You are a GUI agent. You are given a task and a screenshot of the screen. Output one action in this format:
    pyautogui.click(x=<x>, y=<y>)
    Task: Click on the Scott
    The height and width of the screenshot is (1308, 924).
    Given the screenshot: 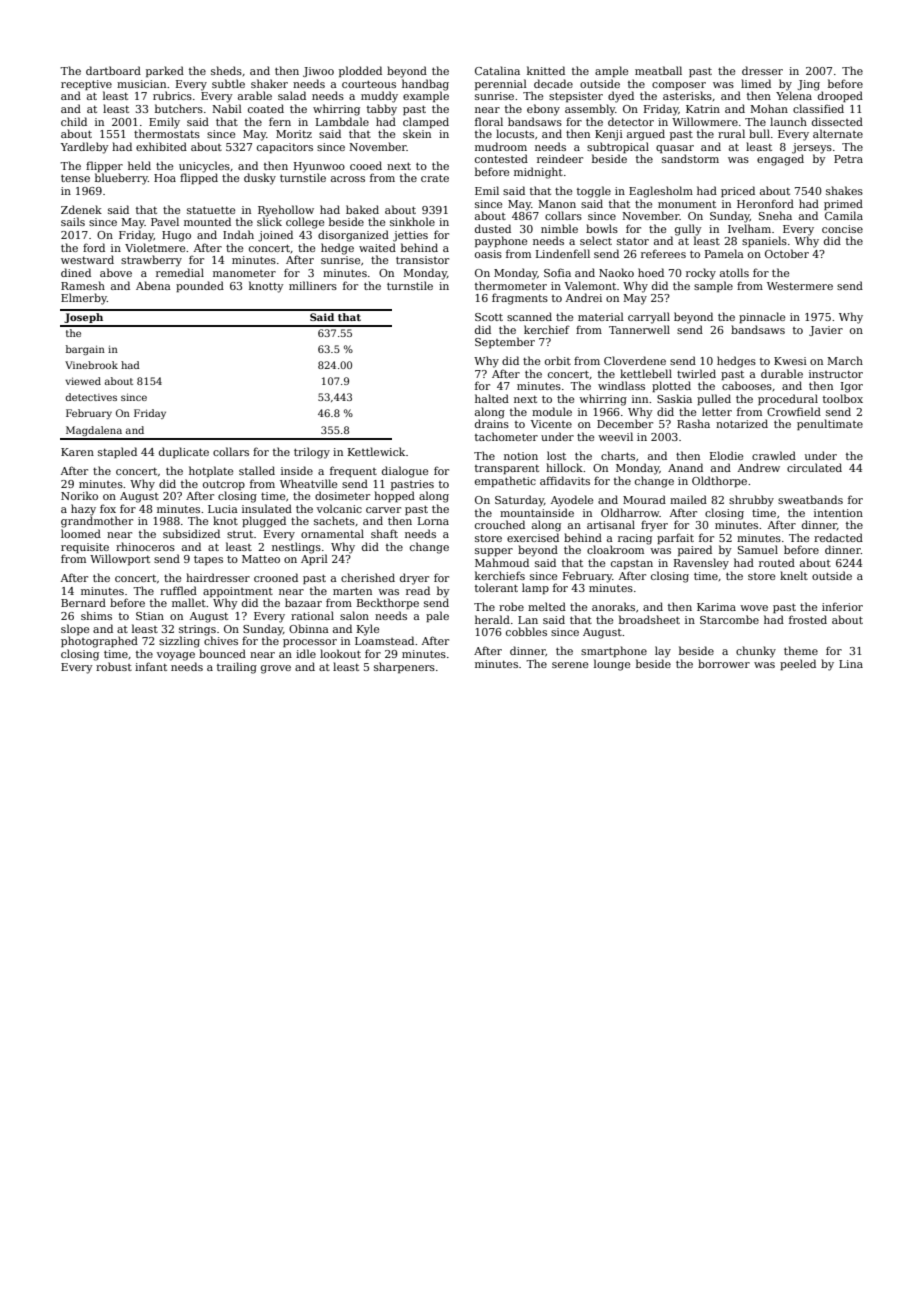 What is the action you would take?
    pyautogui.click(x=489, y=317)
